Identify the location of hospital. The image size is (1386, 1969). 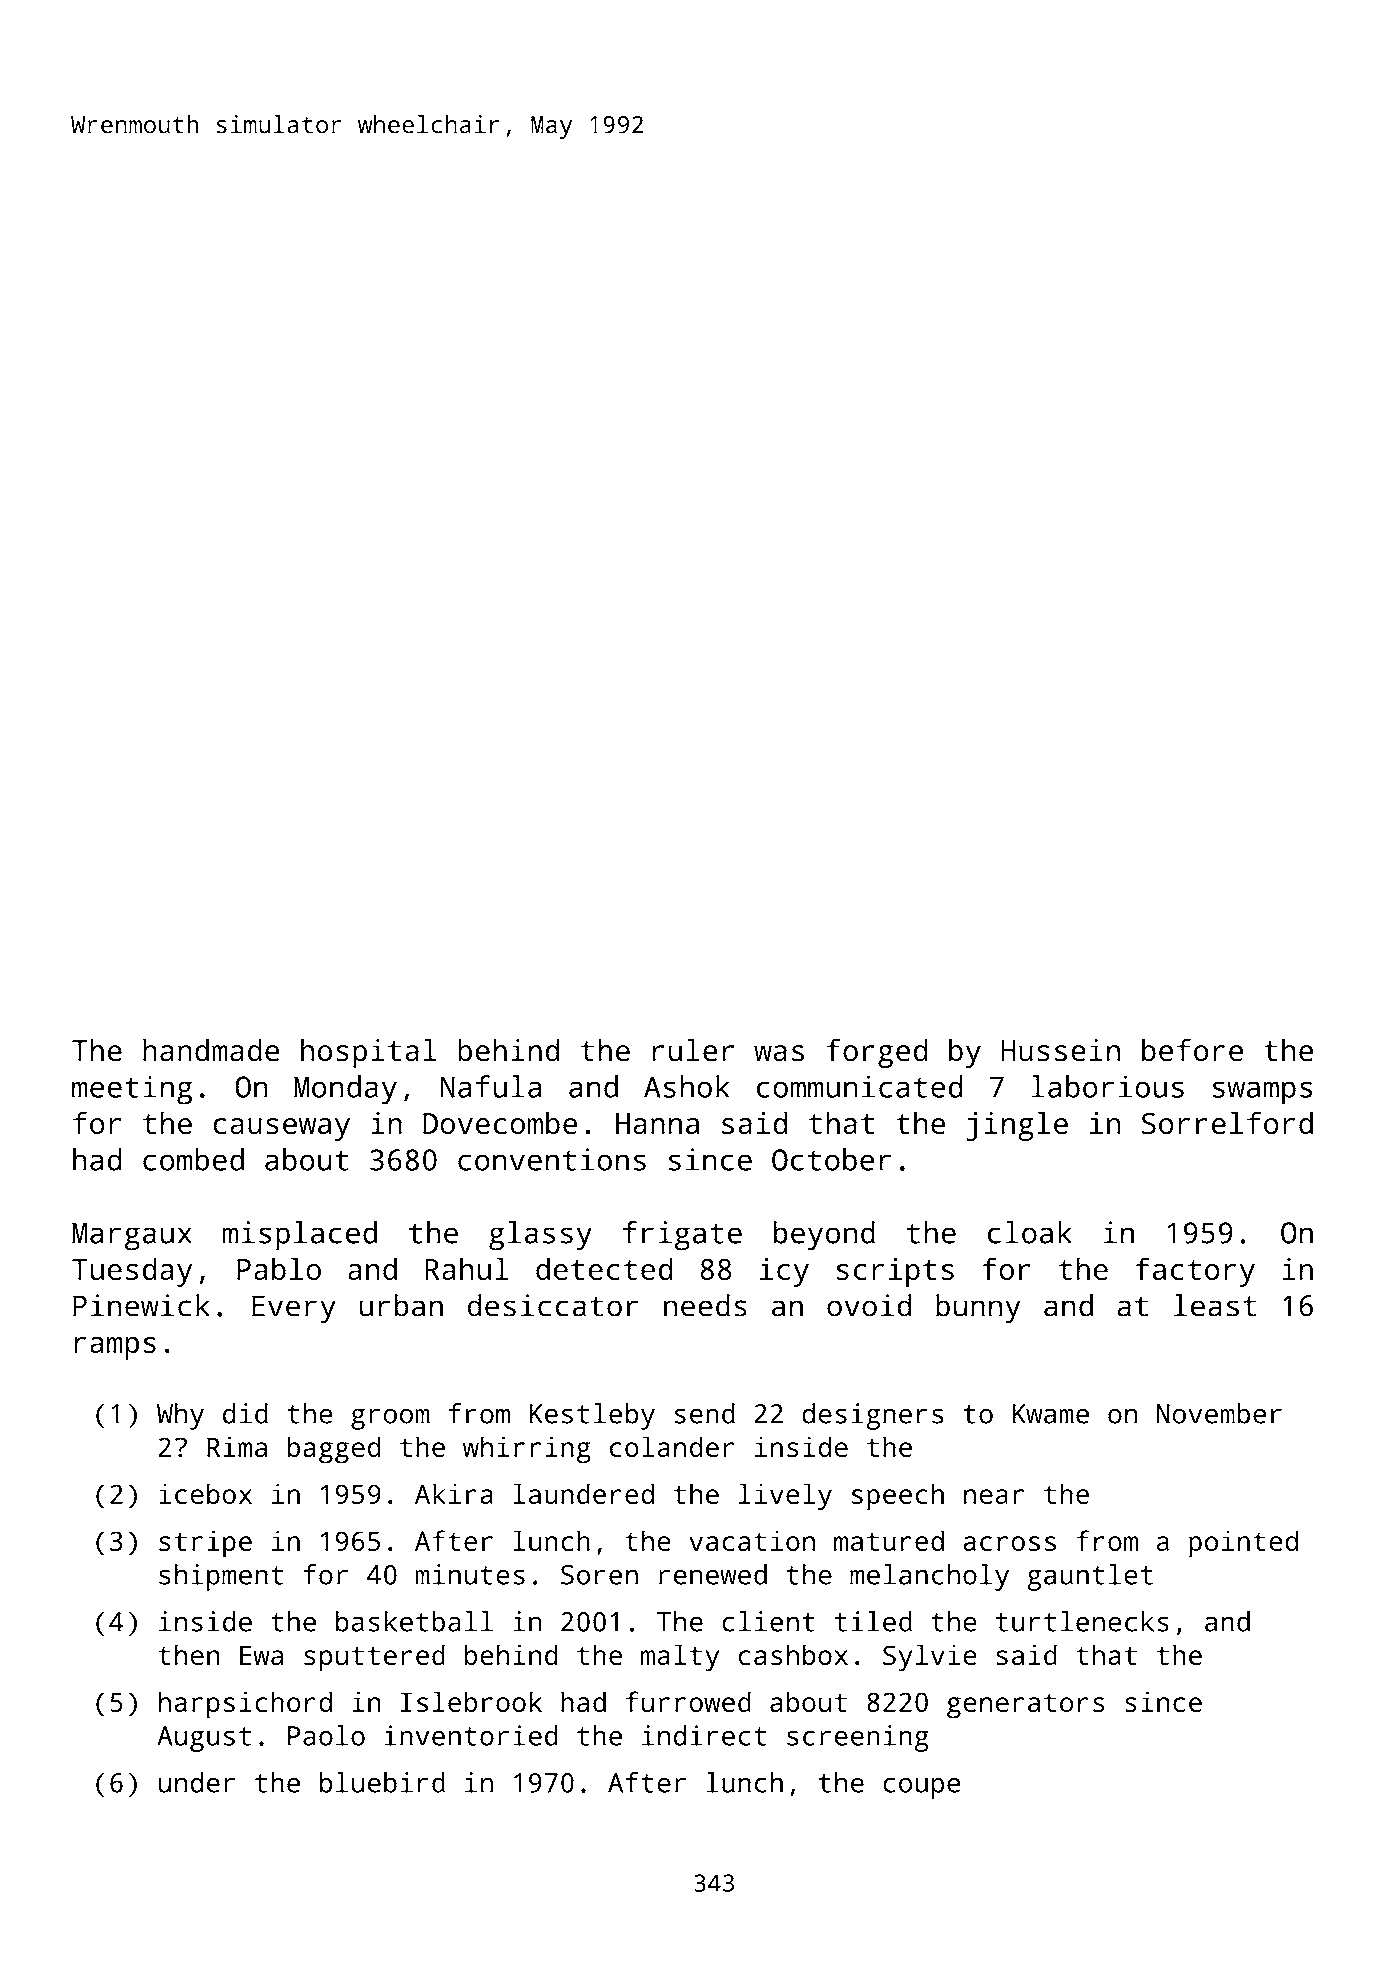
(369, 1053).
